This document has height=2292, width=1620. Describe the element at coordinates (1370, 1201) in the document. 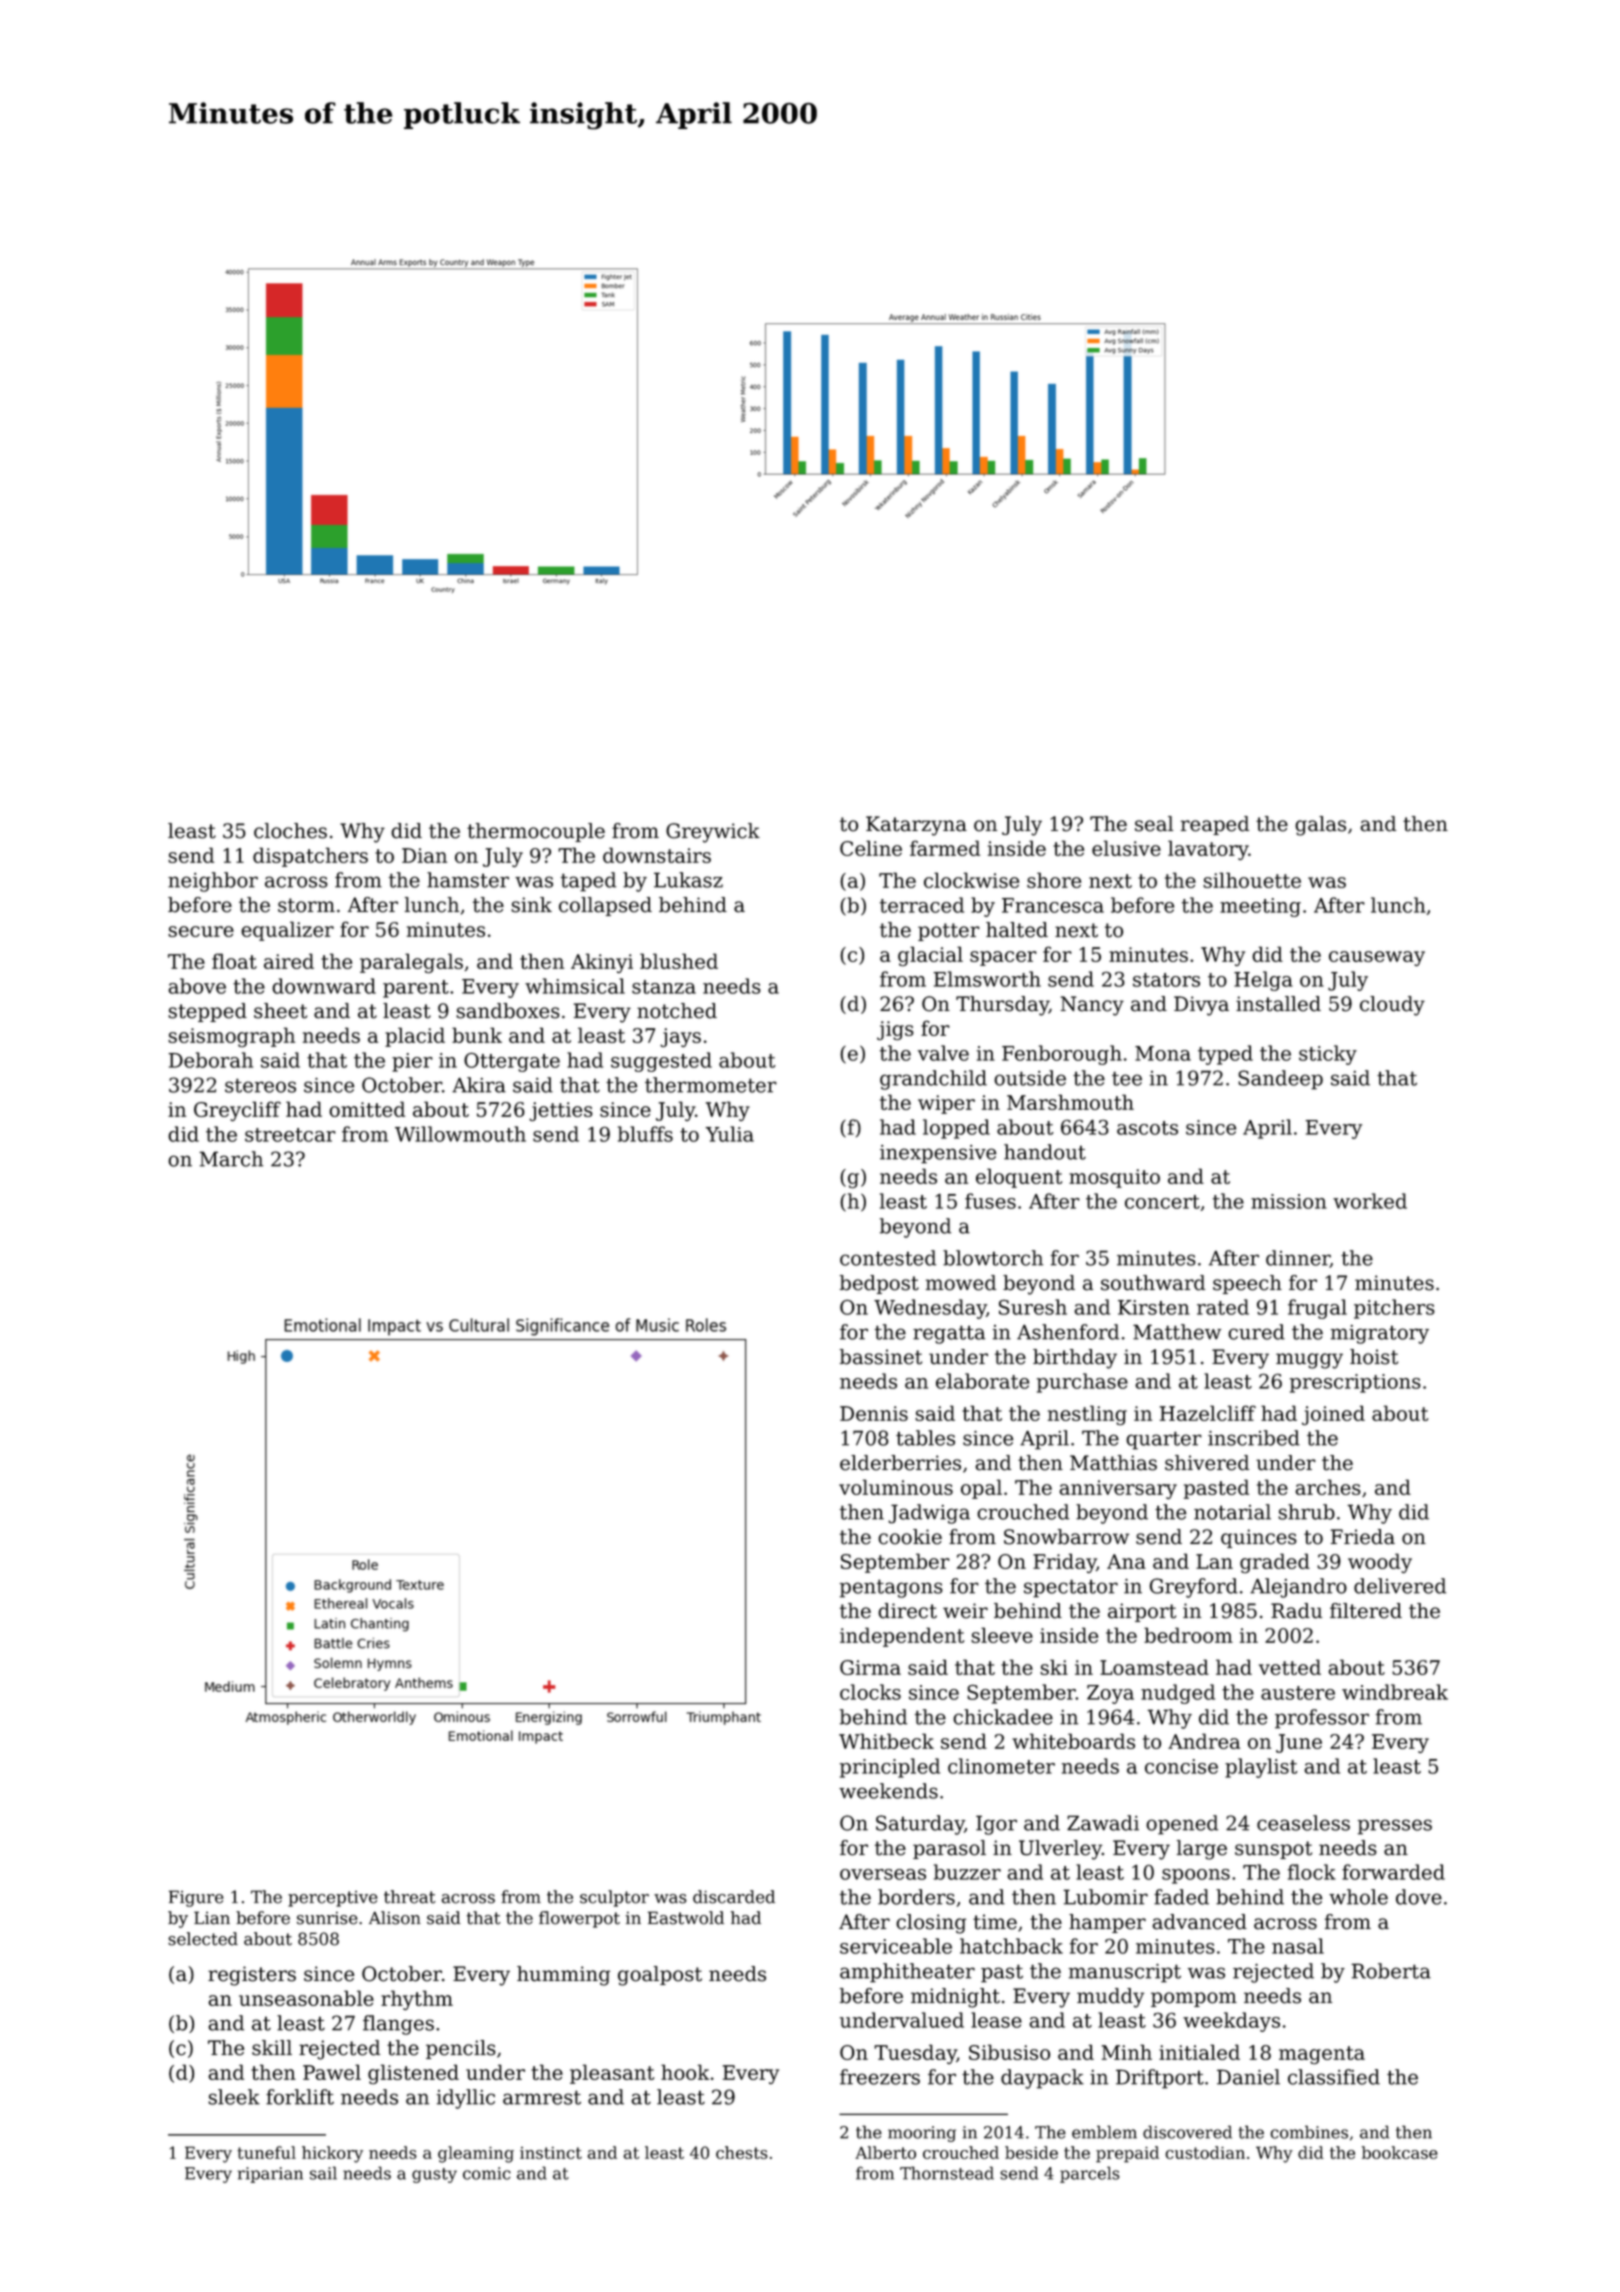

I see `worked` at that location.
